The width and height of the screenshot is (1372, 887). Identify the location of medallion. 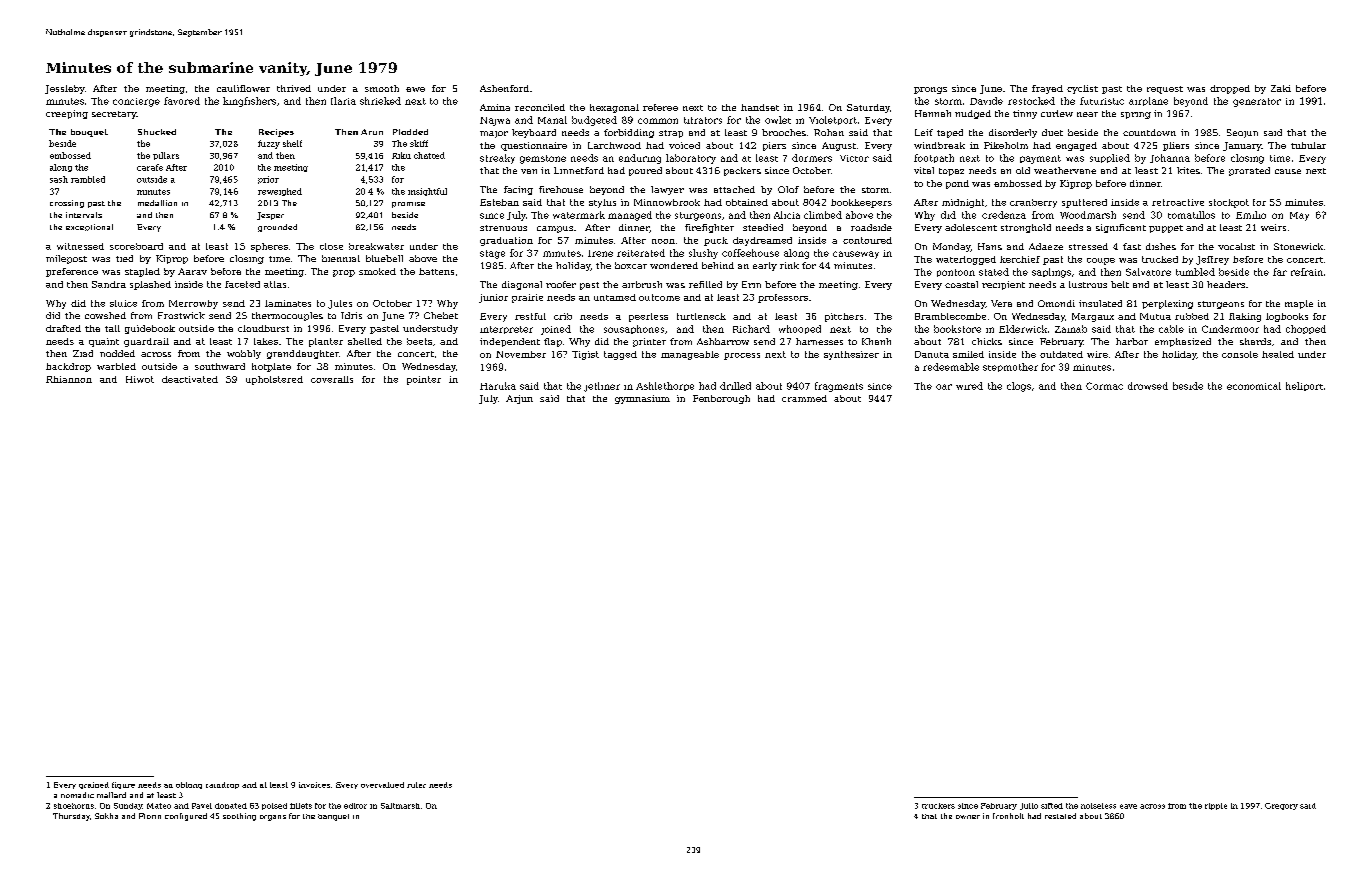
(157, 203).
